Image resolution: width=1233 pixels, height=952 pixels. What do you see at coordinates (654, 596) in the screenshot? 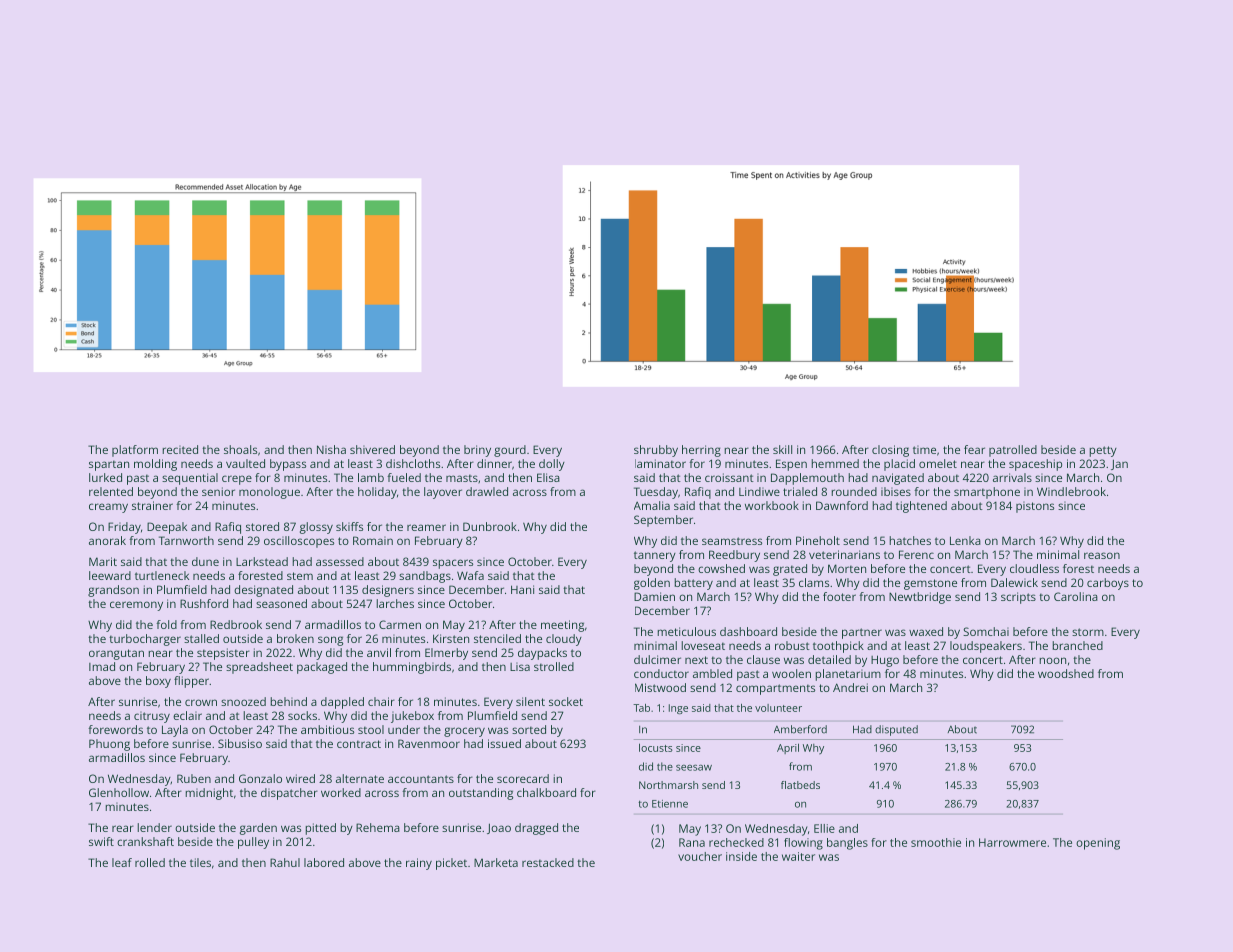
I see `Damien` at bounding box center [654, 596].
